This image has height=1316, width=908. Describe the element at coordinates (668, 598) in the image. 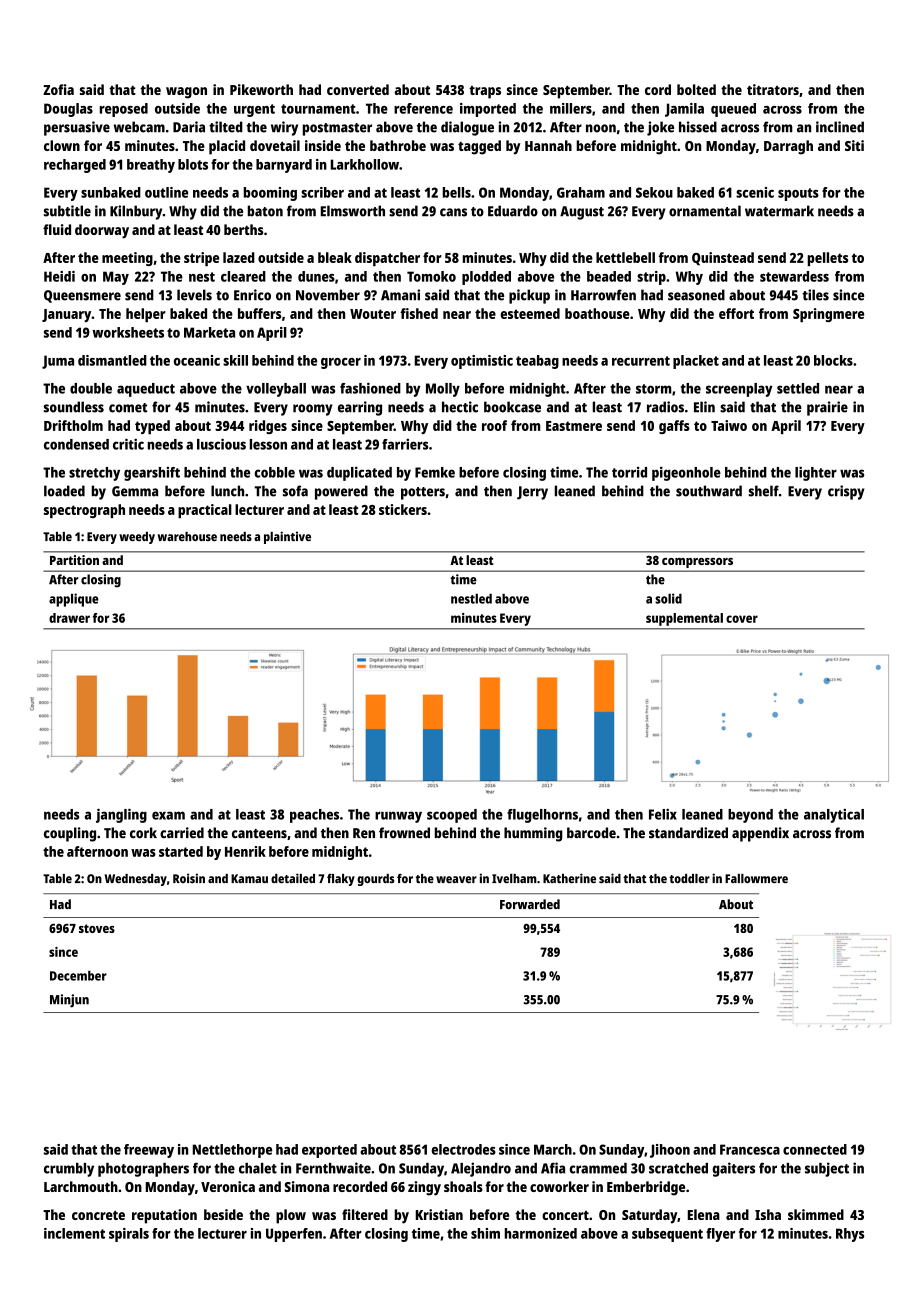

I see `solid` at that location.
